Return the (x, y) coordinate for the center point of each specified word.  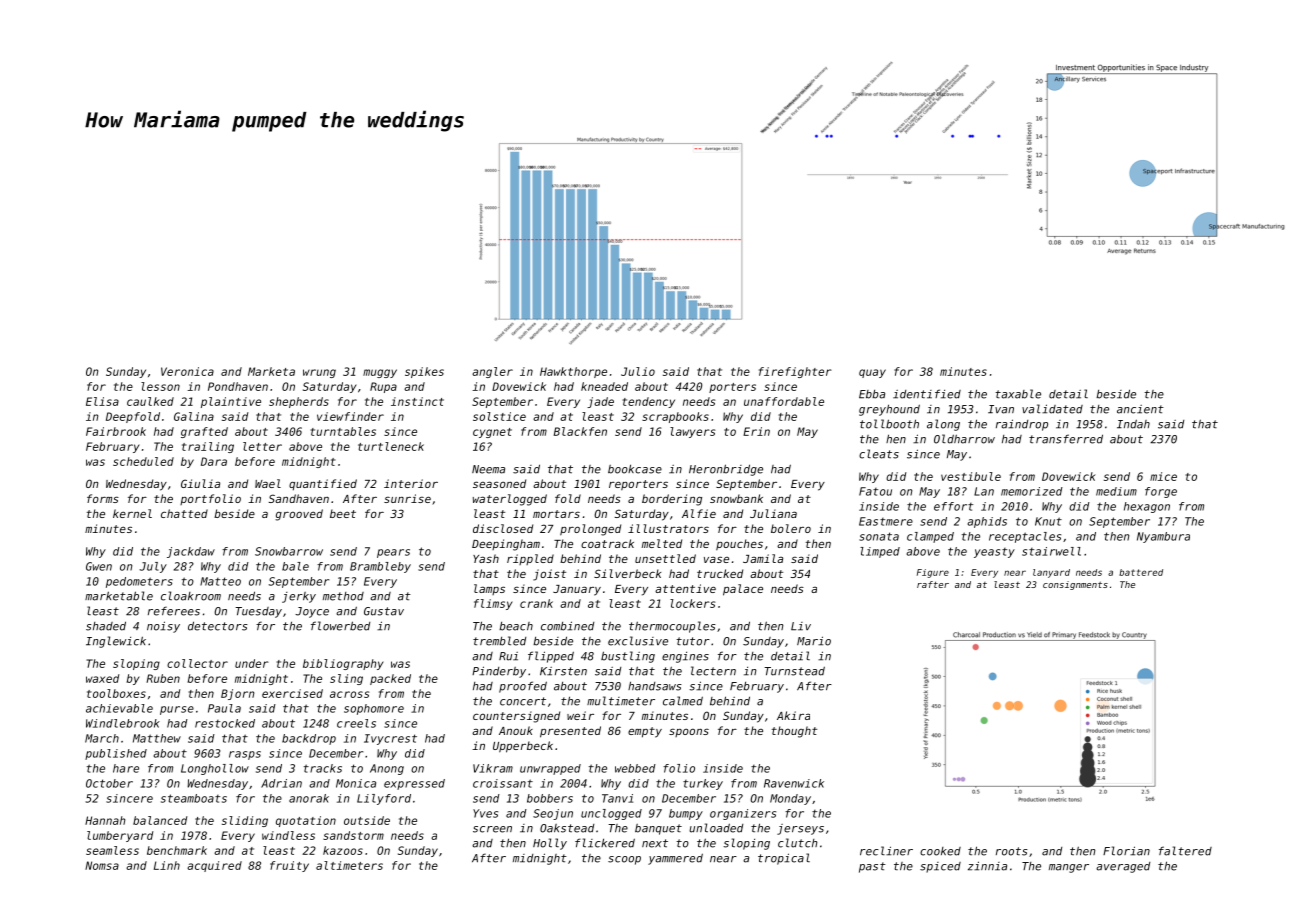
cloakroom (191, 596)
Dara (214, 461)
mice (1163, 476)
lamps (489, 589)
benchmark (177, 850)
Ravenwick (794, 783)
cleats (879, 454)
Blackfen (580, 431)
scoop (624, 860)
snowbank (736, 498)
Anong (387, 769)
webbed (635, 768)
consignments (1075, 585)
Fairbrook (116, 431)
